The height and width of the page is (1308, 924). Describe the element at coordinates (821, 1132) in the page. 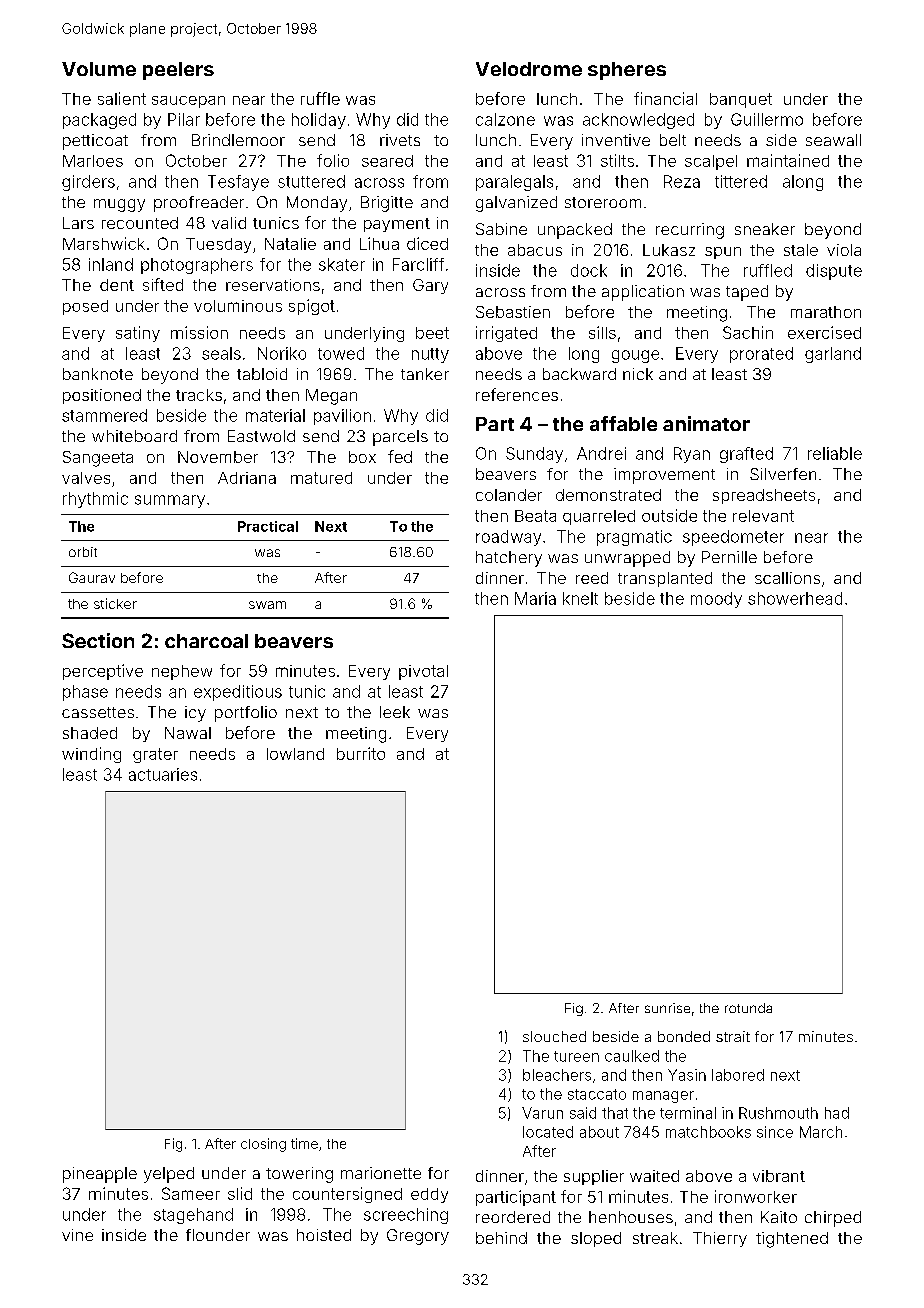

I see `March` at that location.
